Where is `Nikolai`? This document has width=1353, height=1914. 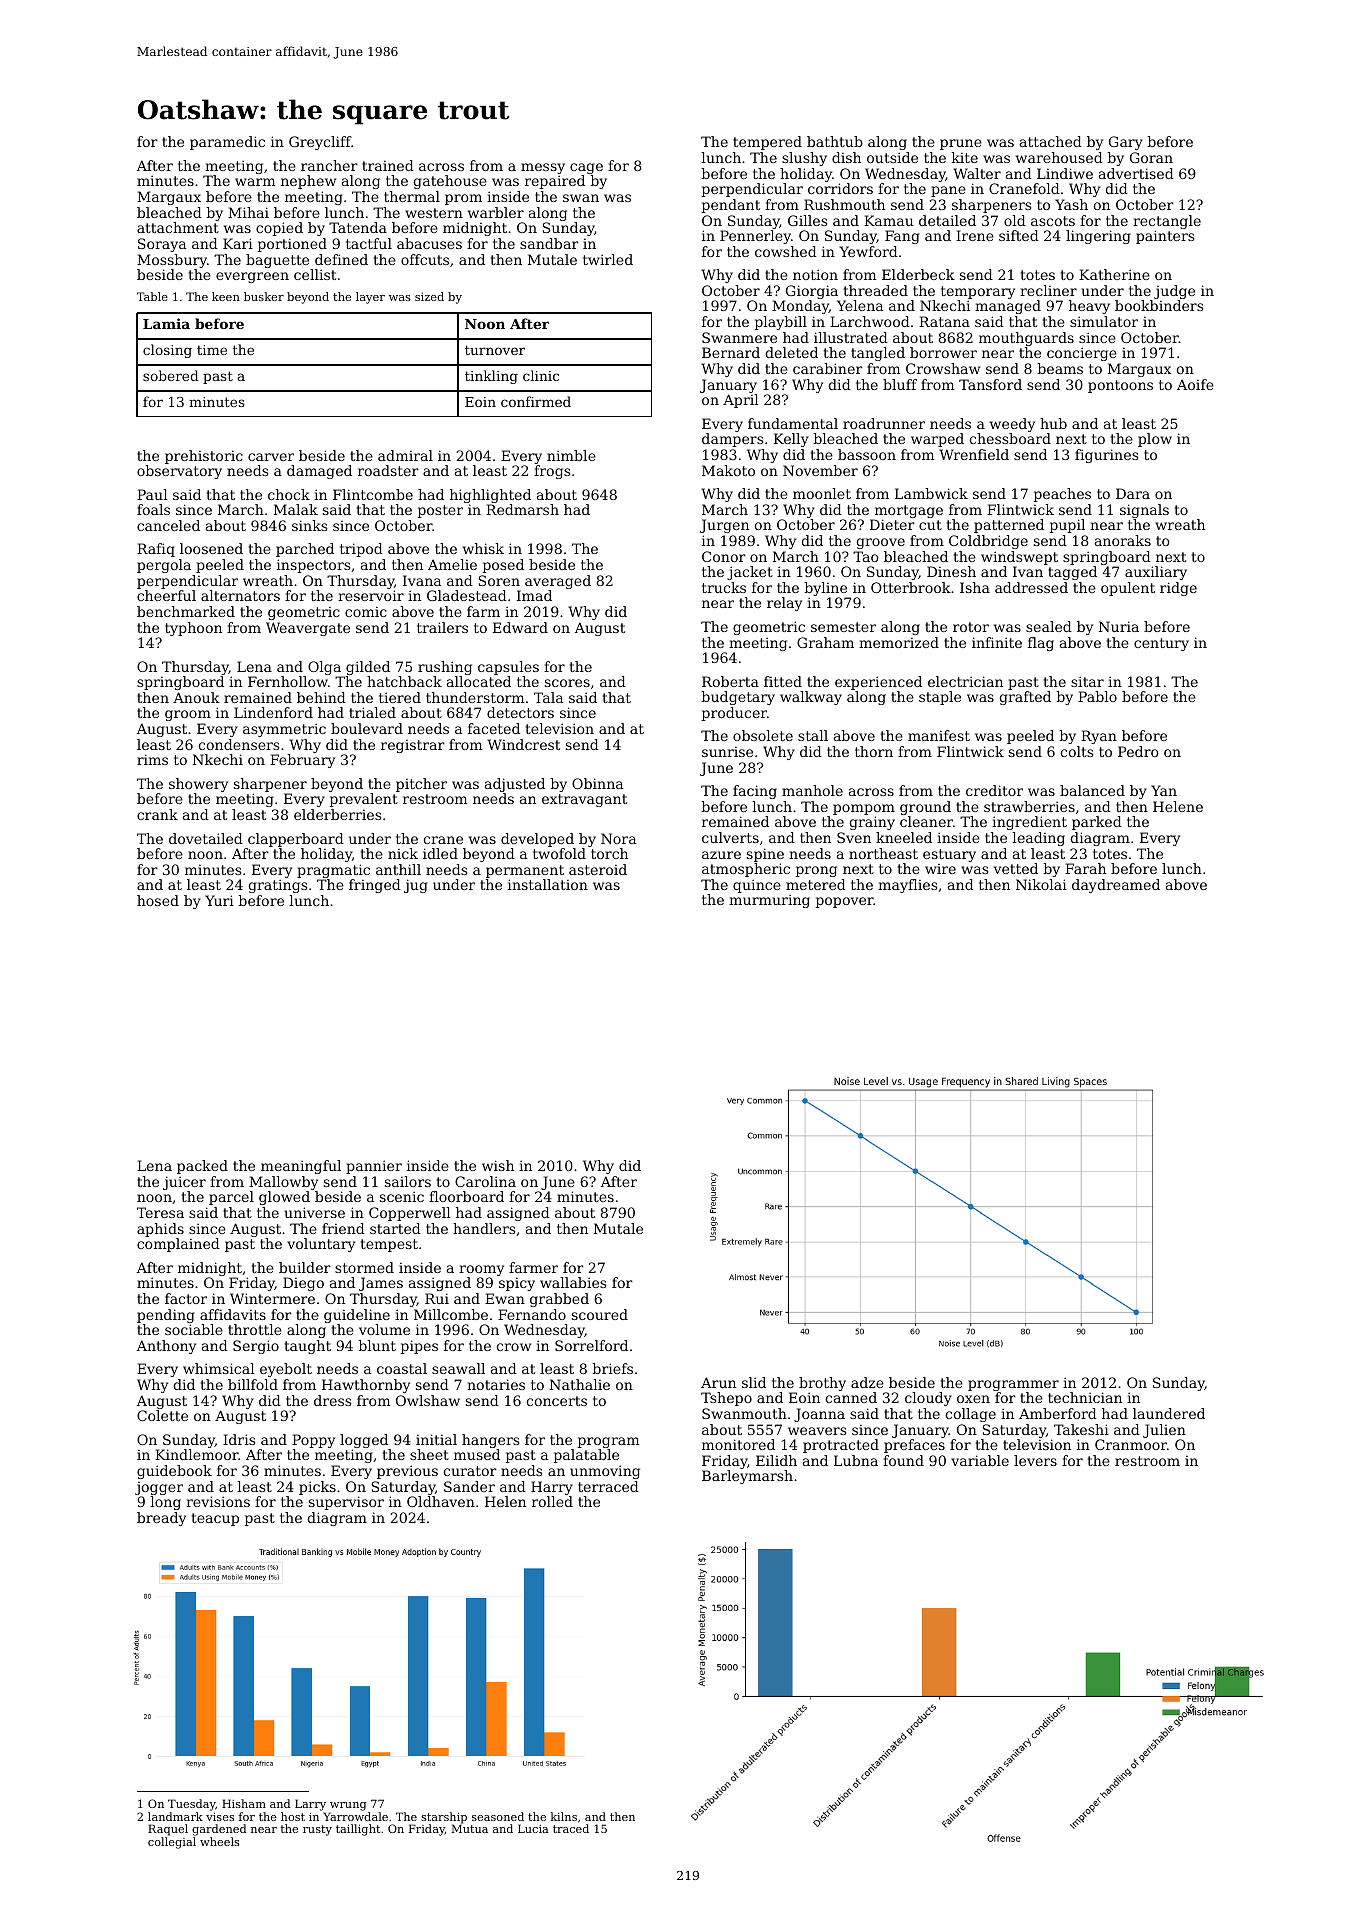
Nikolai is located at coordinates (1041, 884).
